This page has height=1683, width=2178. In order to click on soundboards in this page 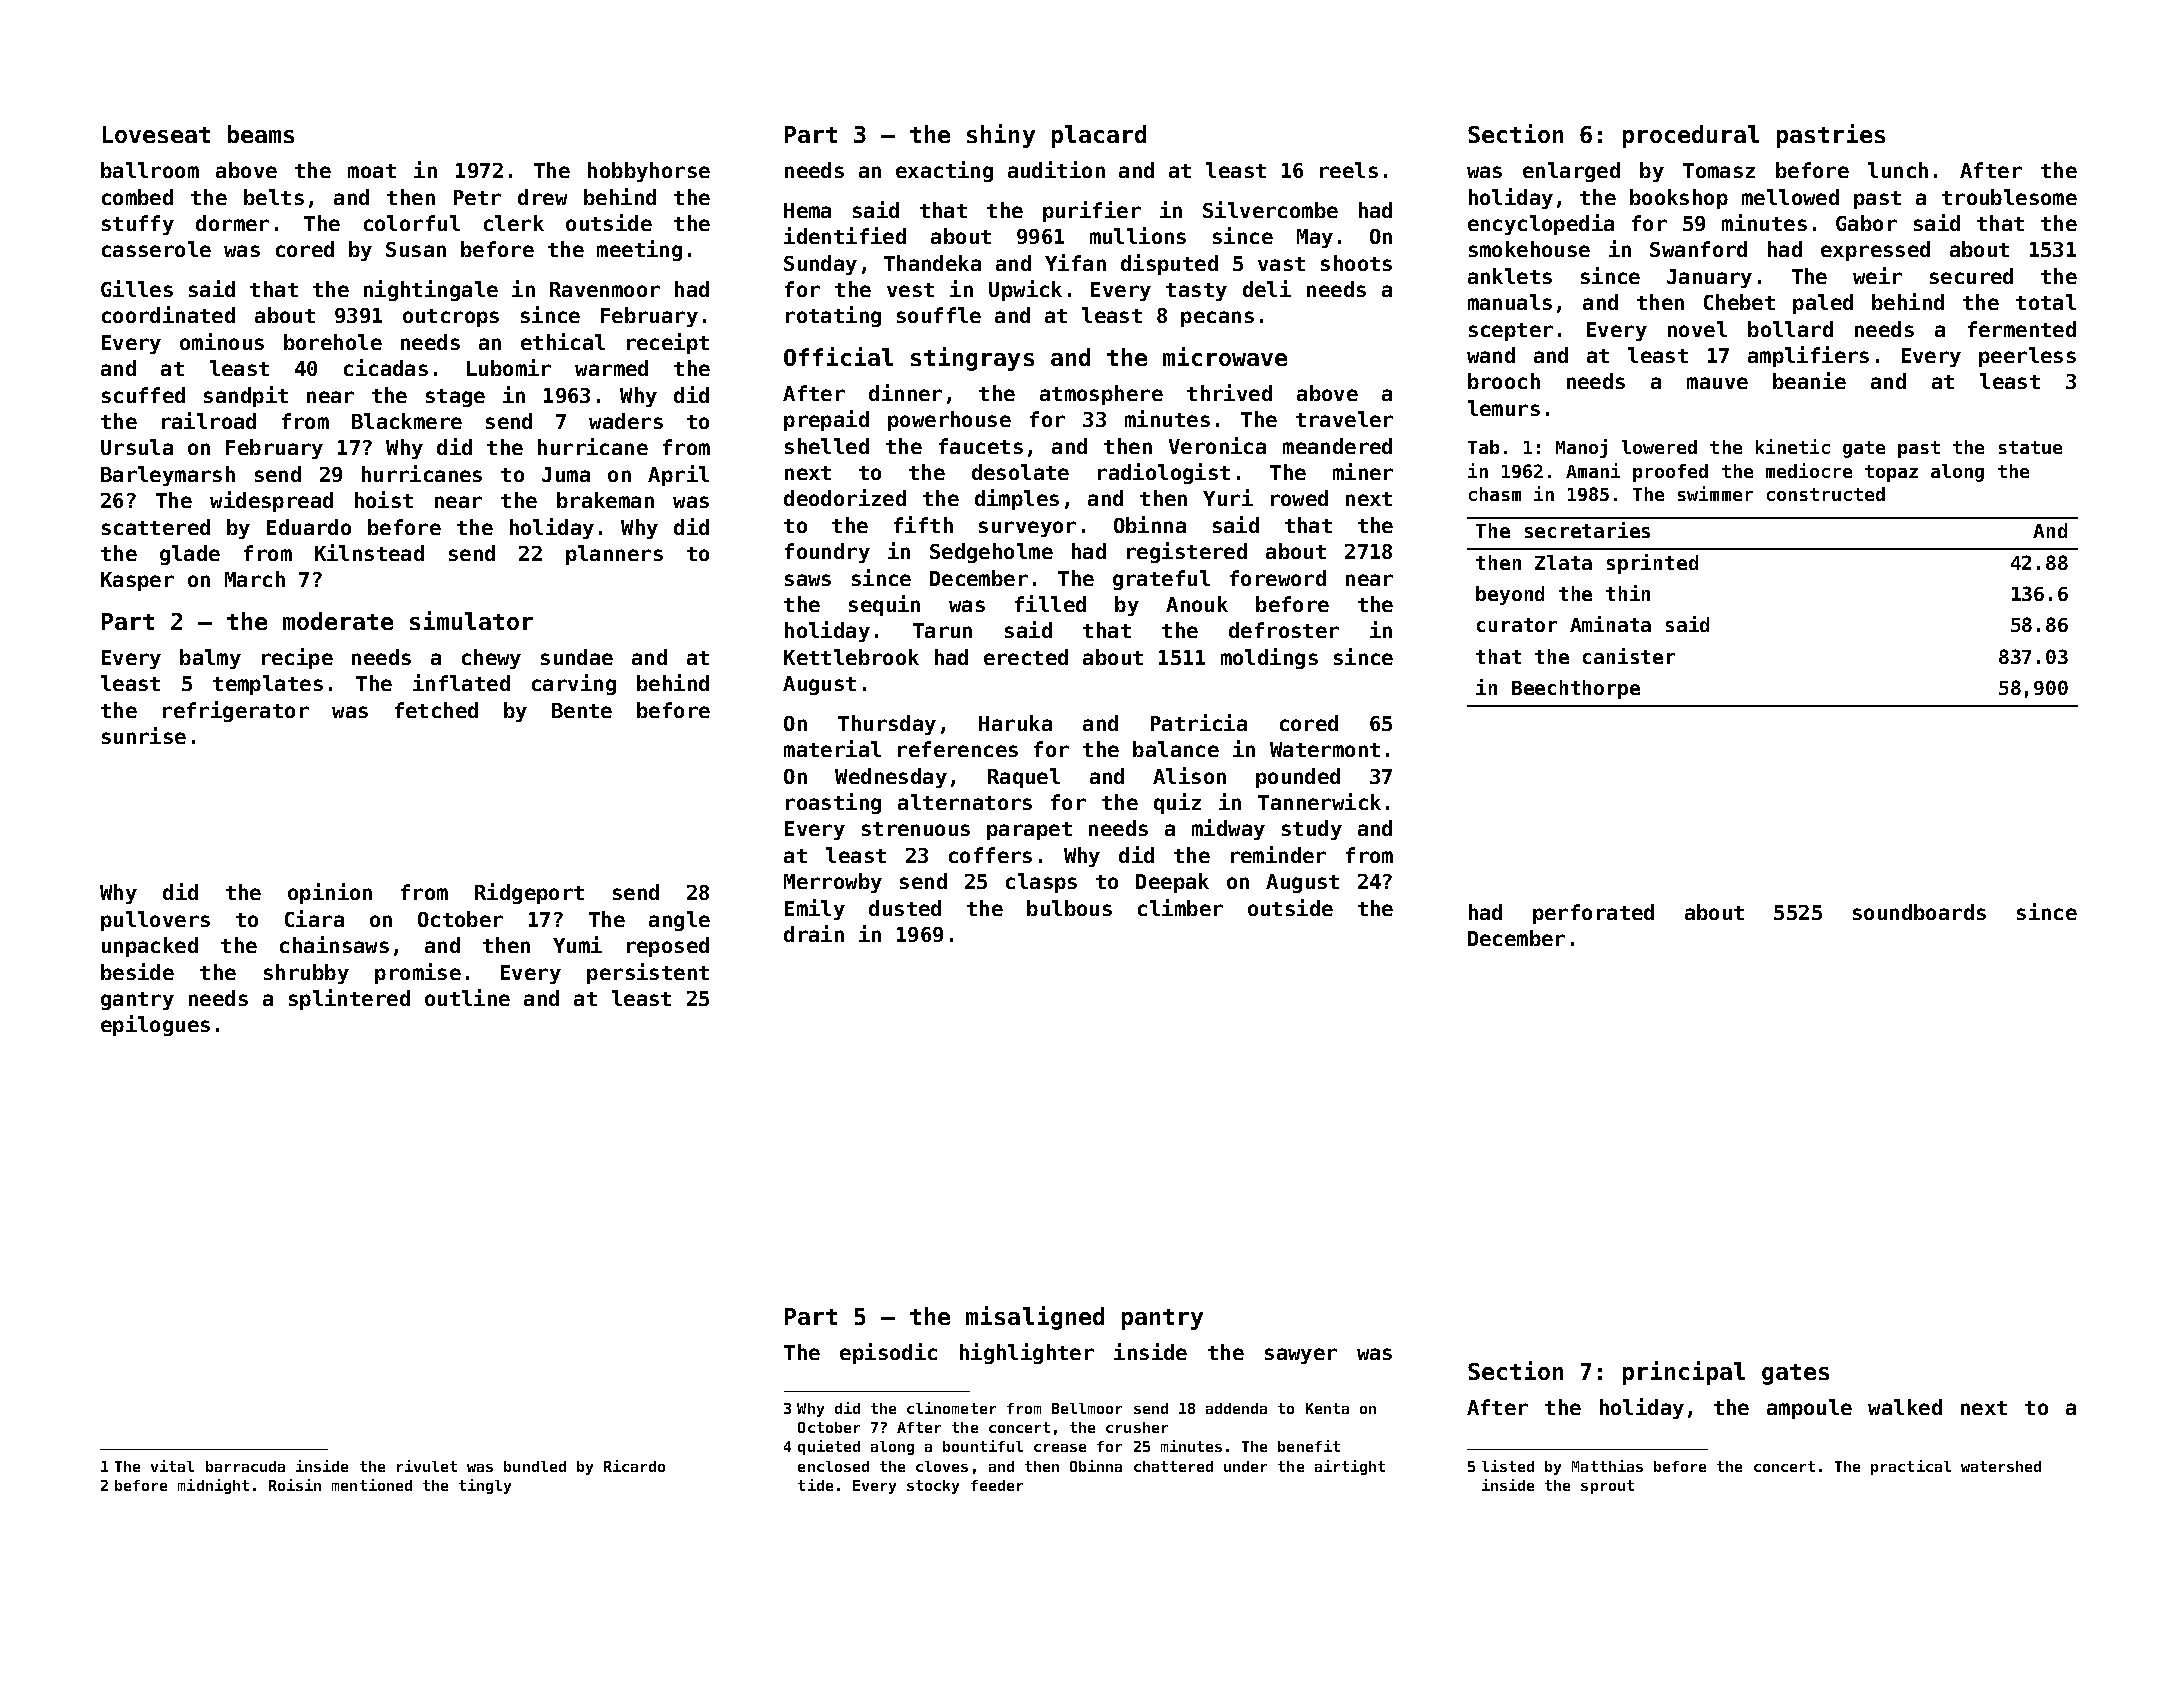, I will do `click(1919, 912)`.
